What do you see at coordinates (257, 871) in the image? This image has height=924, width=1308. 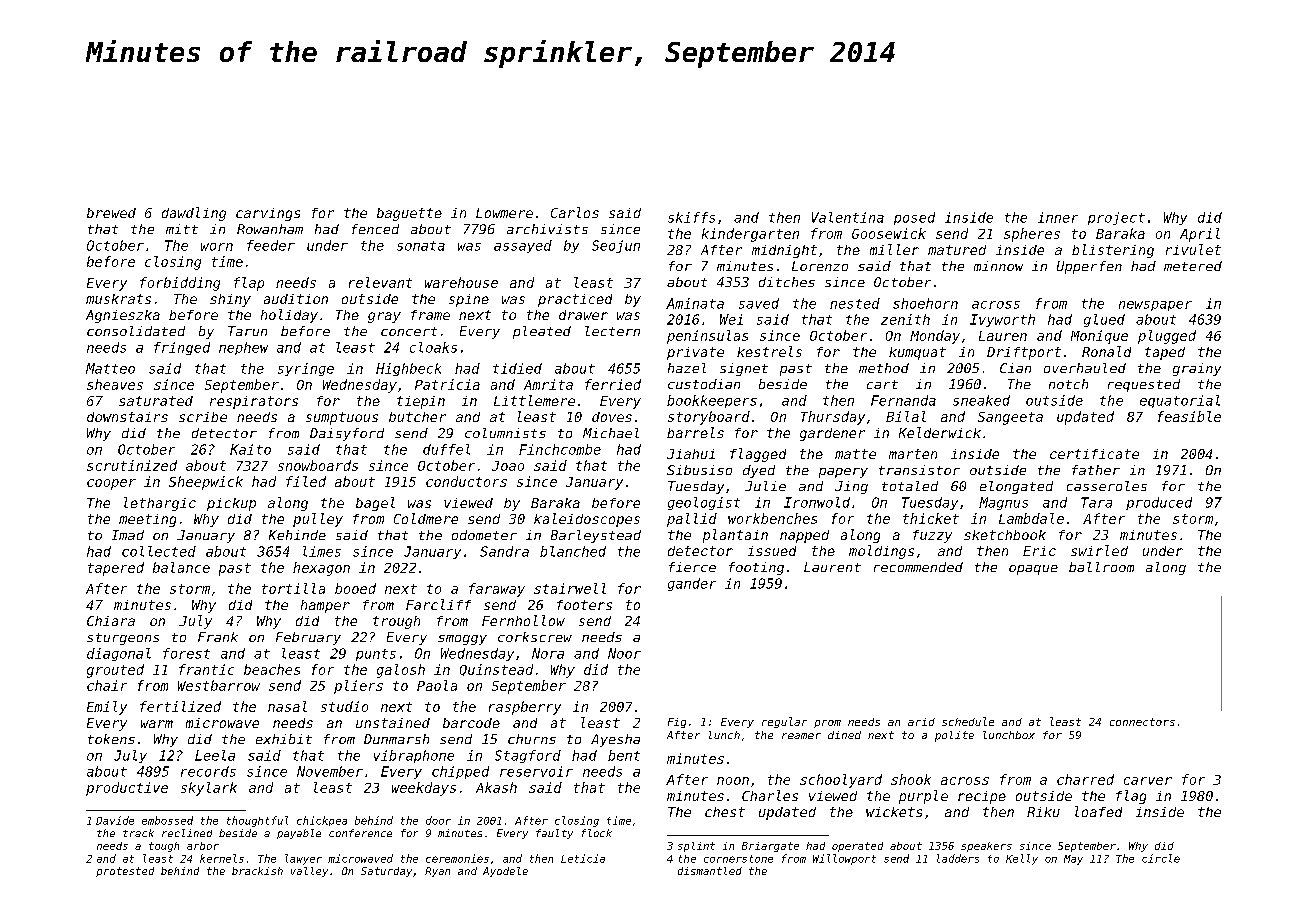 I see `brackish` at bounding box center [257, 871].
